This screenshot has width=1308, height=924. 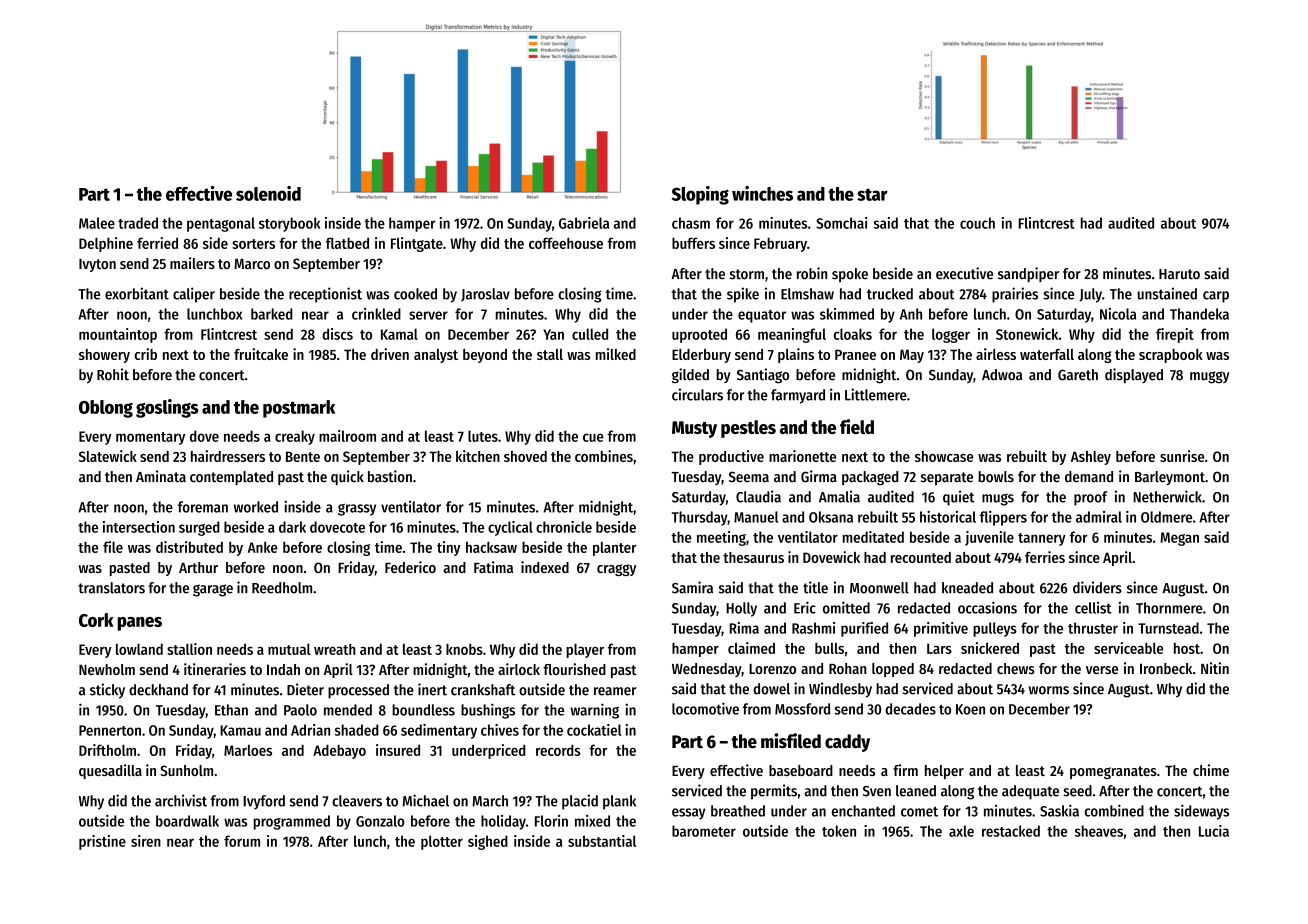 What do you see at coordinates (700, 195) in the screenshot?
I see `Sloping` at bounding box center [700, 195].
